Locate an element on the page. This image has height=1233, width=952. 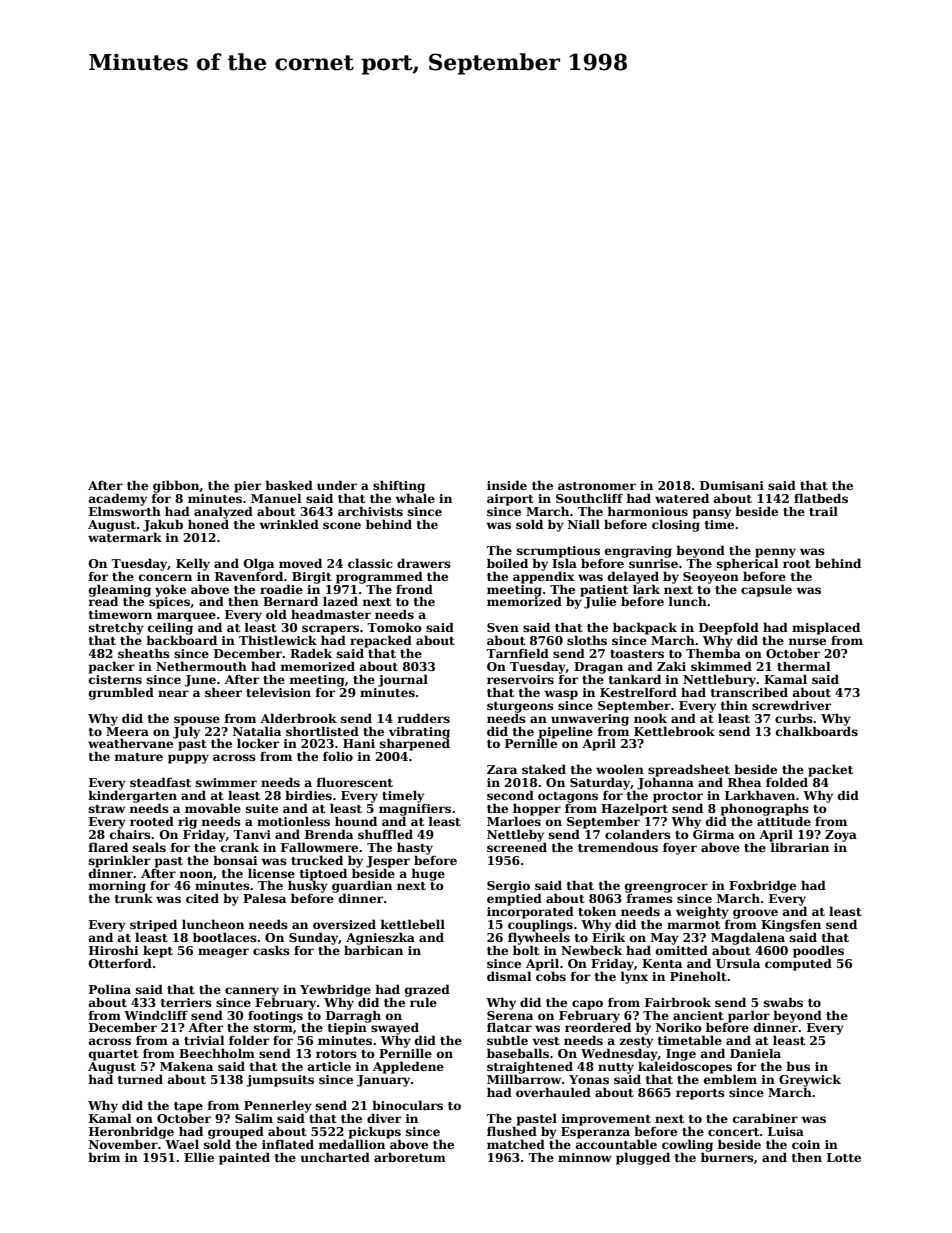
Johanna is located at coordinates (665, 783).
